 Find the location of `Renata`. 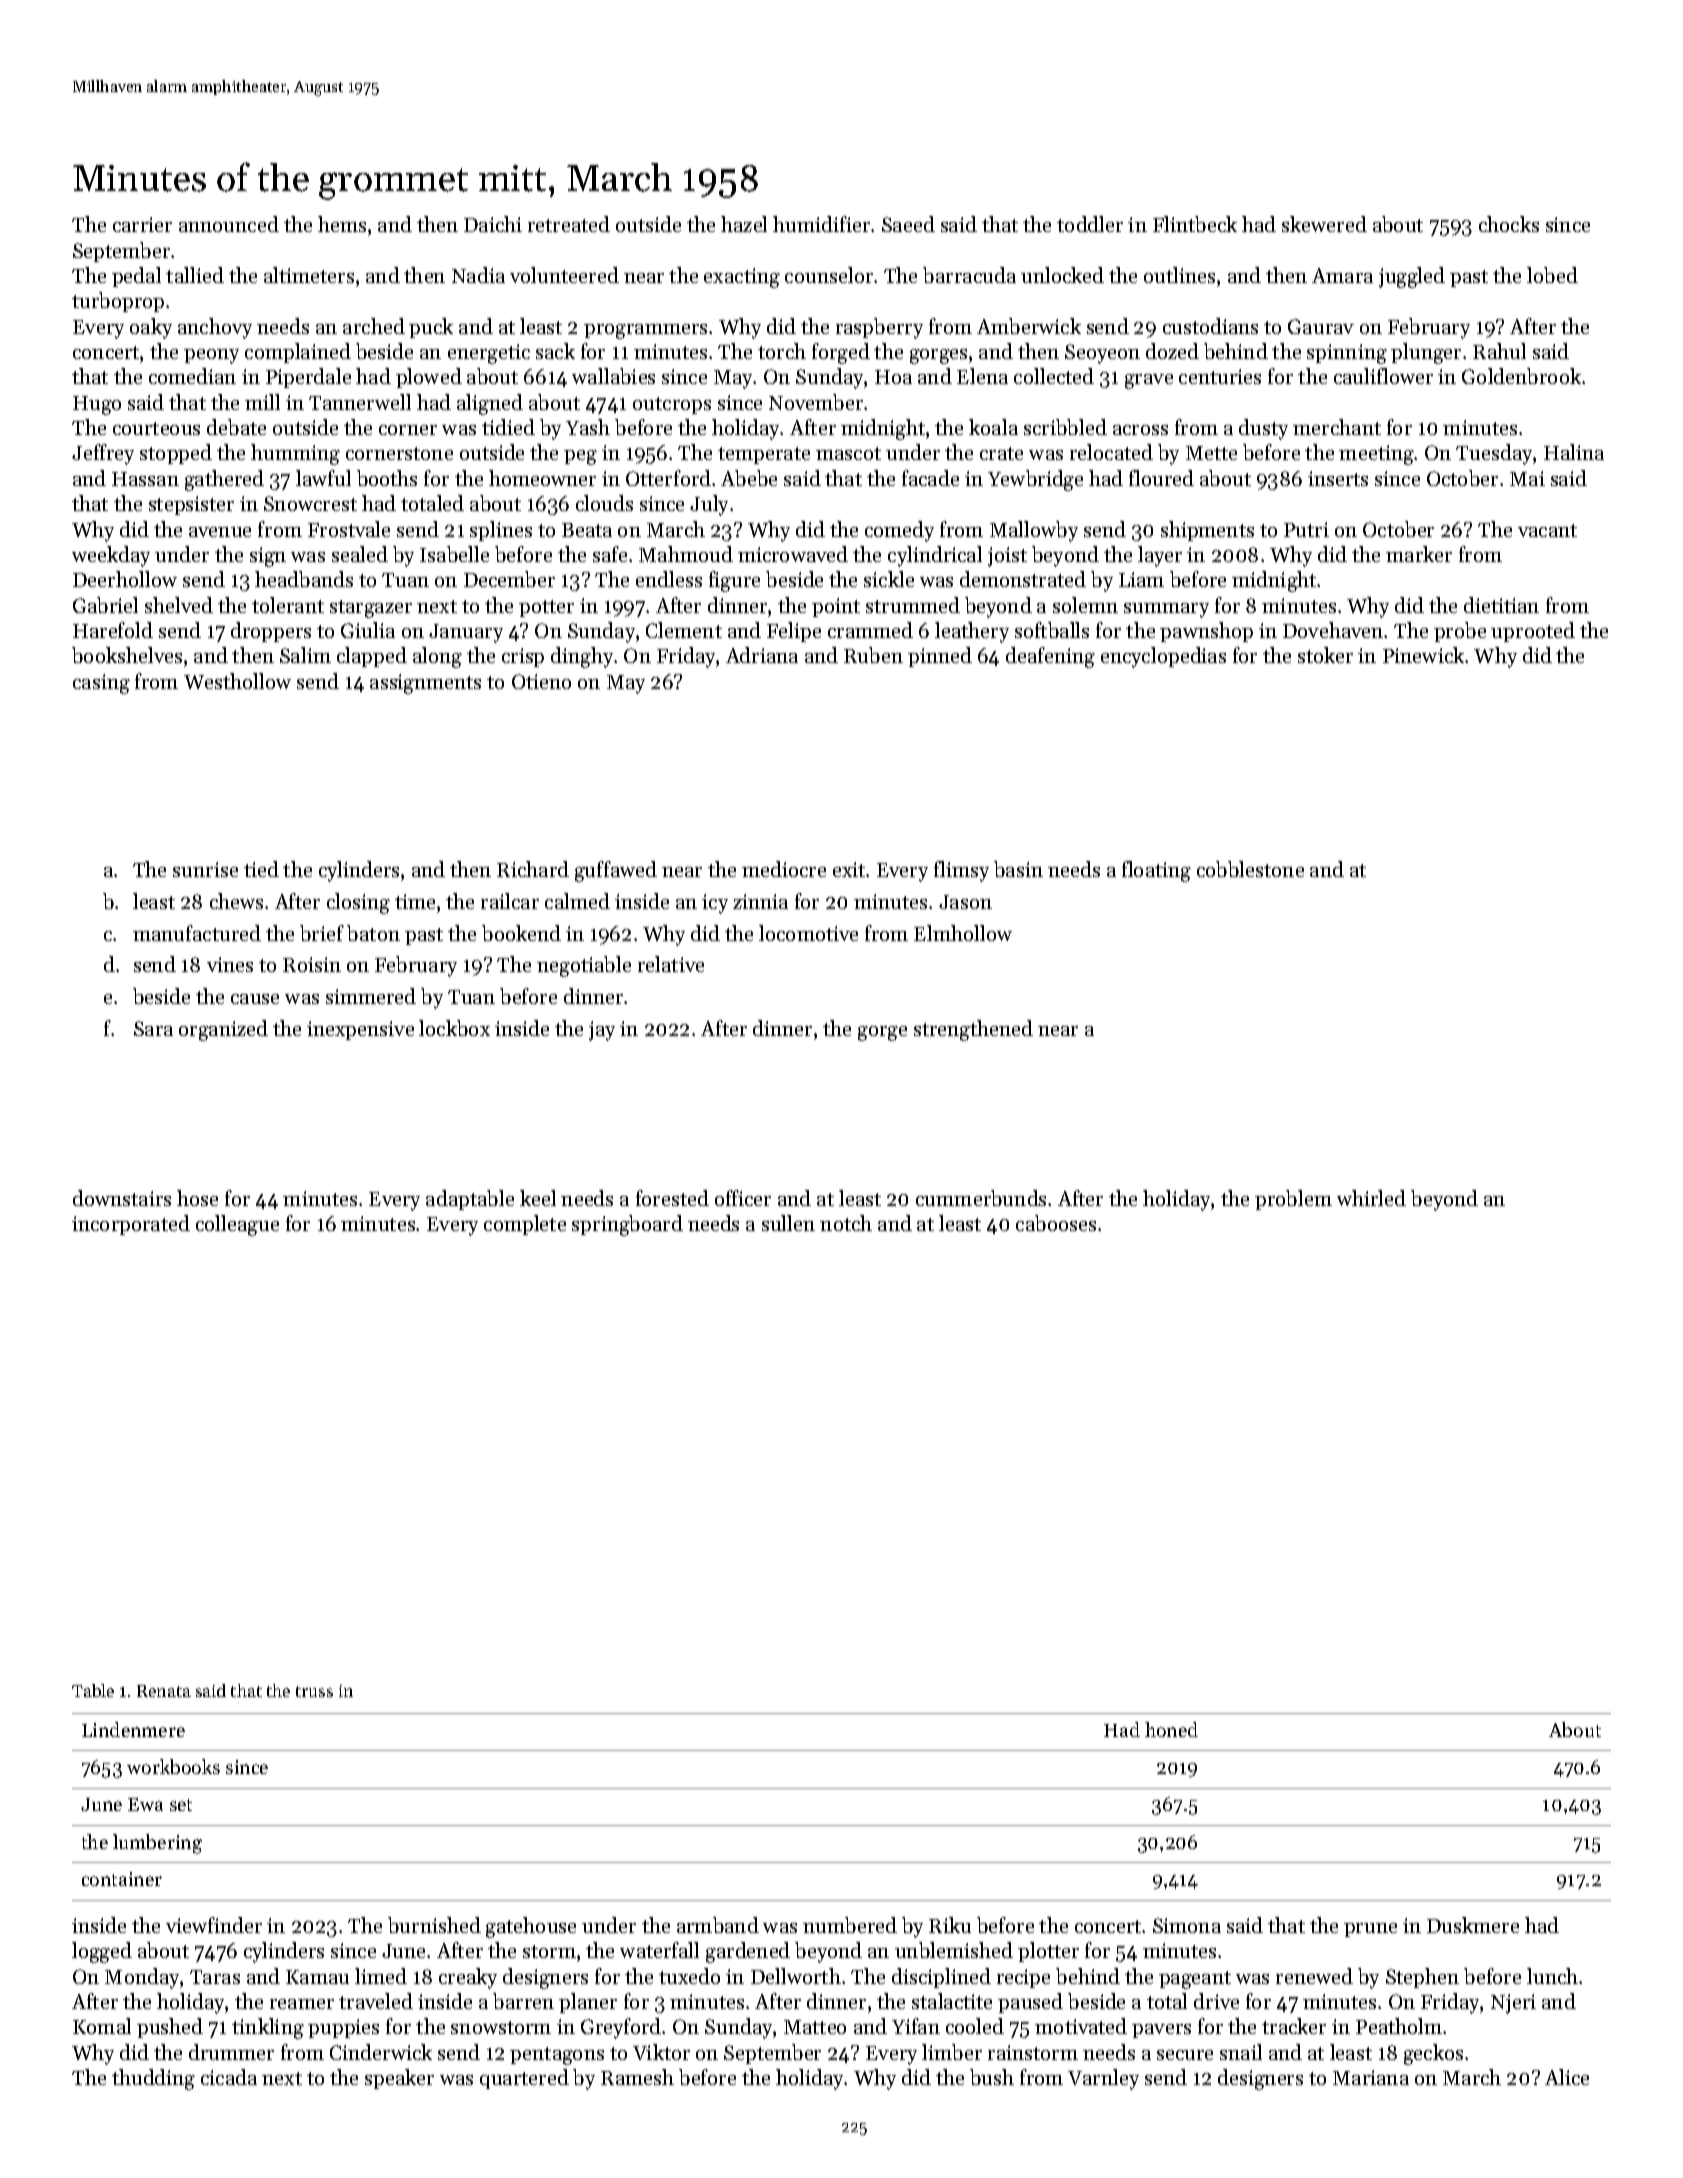

Renata is located at coordinates (164, 1691).
